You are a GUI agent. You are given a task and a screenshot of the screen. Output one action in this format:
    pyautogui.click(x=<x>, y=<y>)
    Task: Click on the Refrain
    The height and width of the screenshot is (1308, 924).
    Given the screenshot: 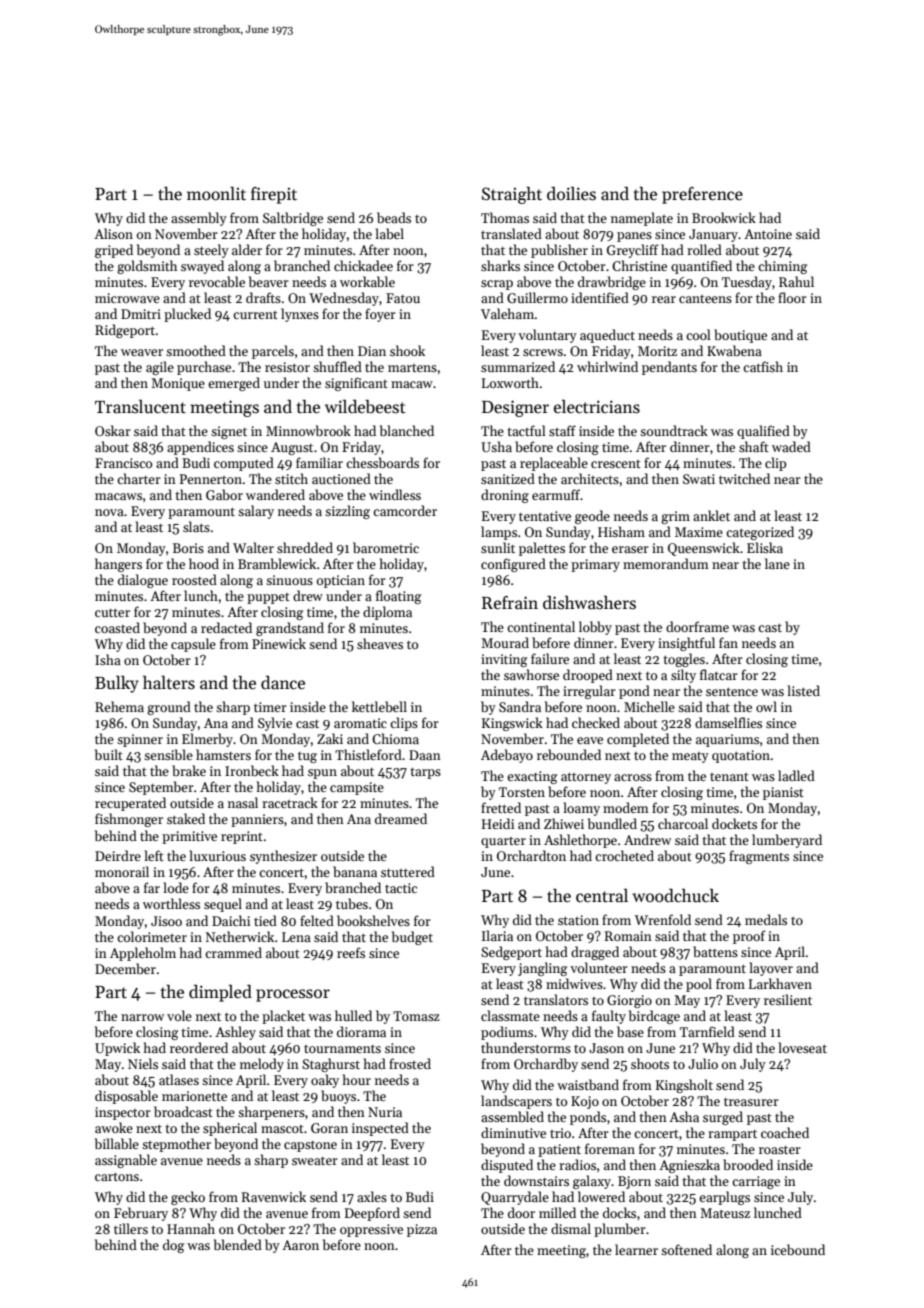 What is the action you would take?
    pyautogui.click(x=510, y=603)
